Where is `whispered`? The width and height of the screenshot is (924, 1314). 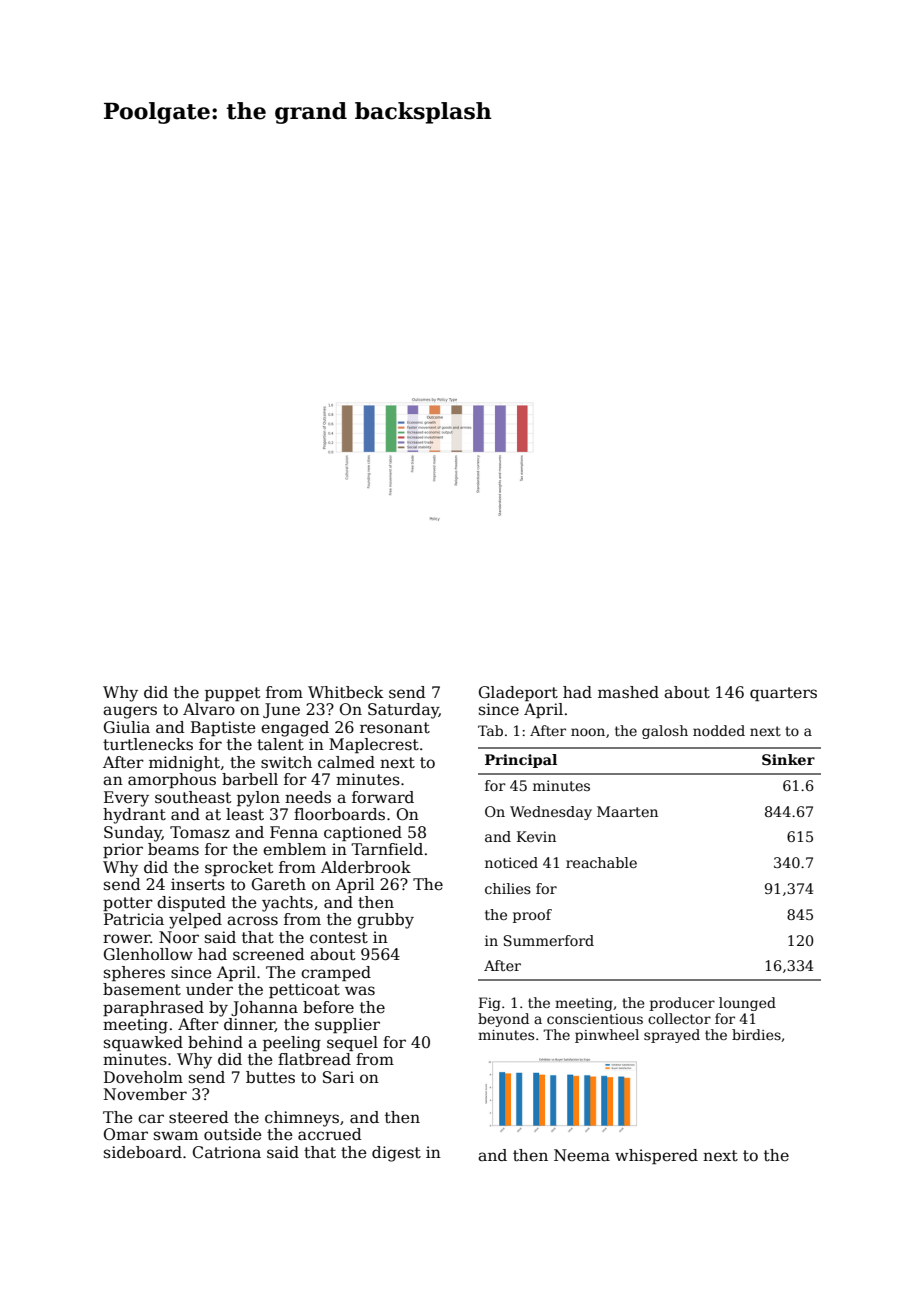 whispered is located at coordinates (656, 1156).
